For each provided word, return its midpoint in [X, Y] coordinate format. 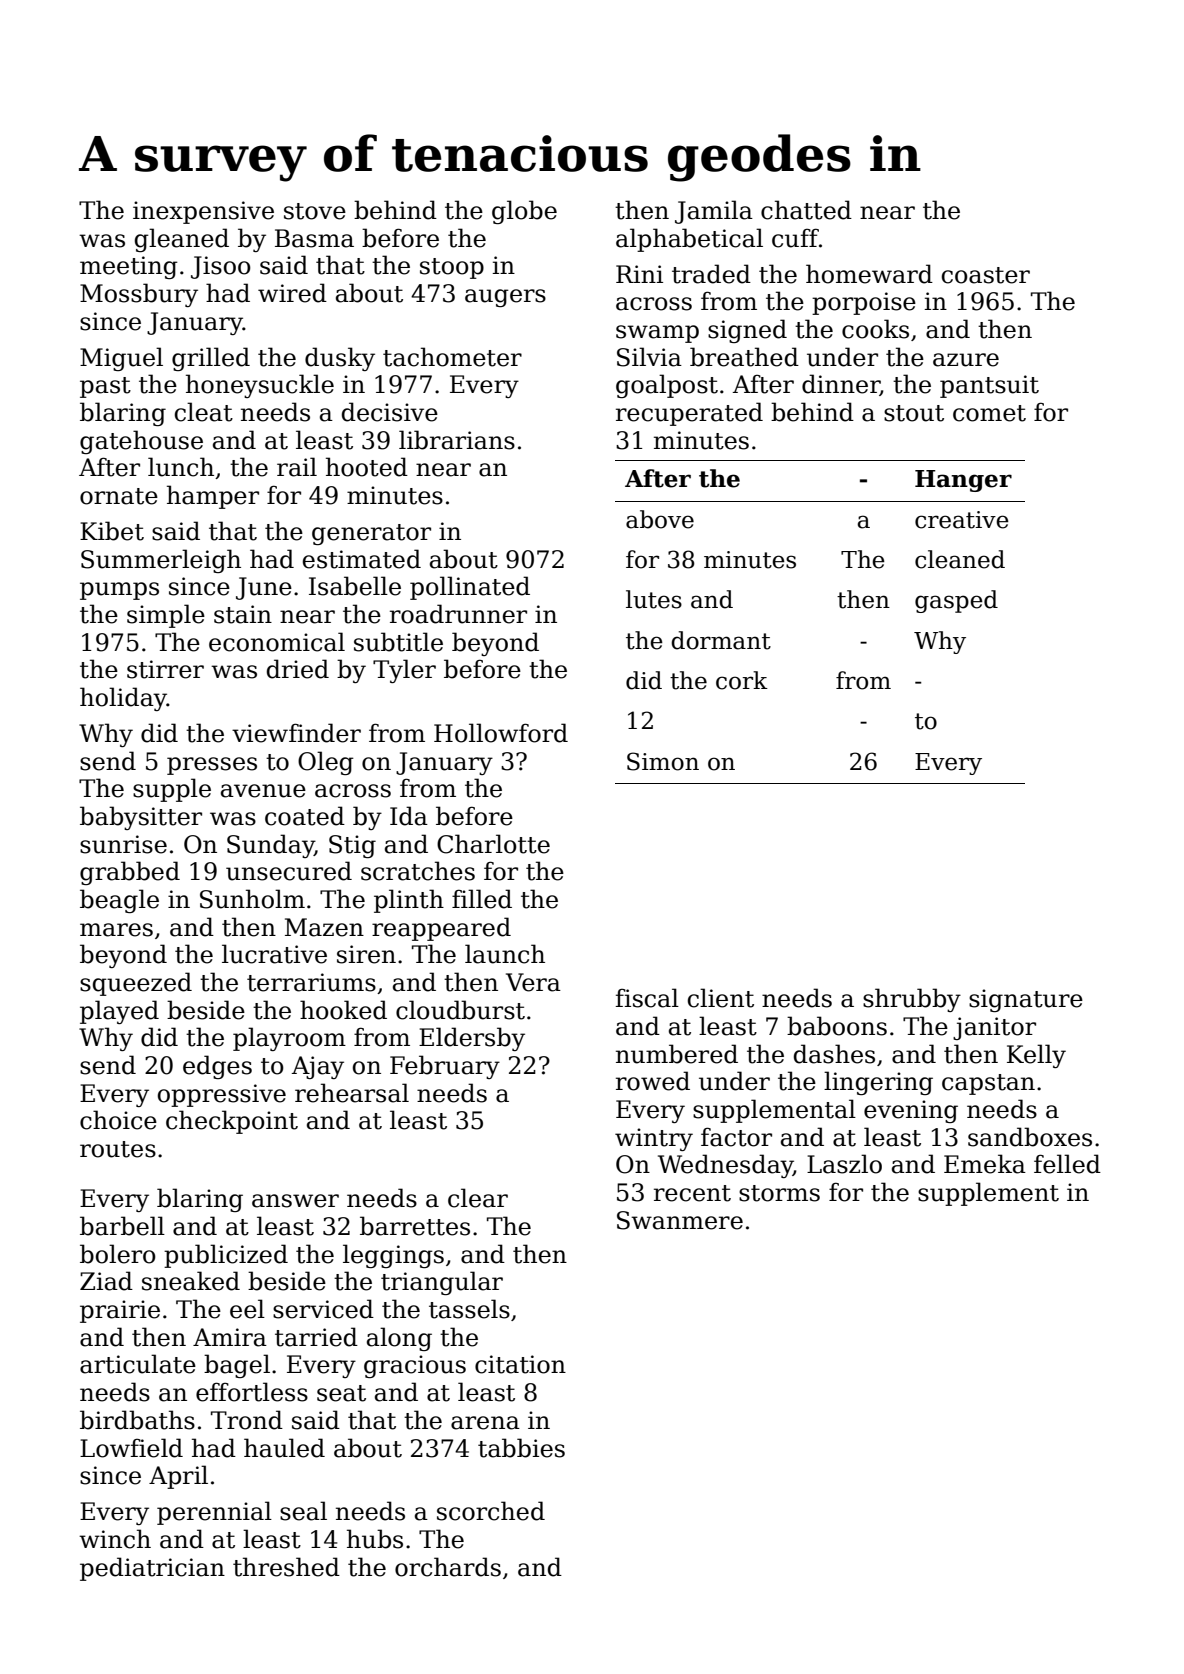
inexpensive [203, 212]
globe [524, 212]
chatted [806, 210]
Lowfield [131, 1448]
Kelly [1036, 1056]
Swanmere [680, 1220]
